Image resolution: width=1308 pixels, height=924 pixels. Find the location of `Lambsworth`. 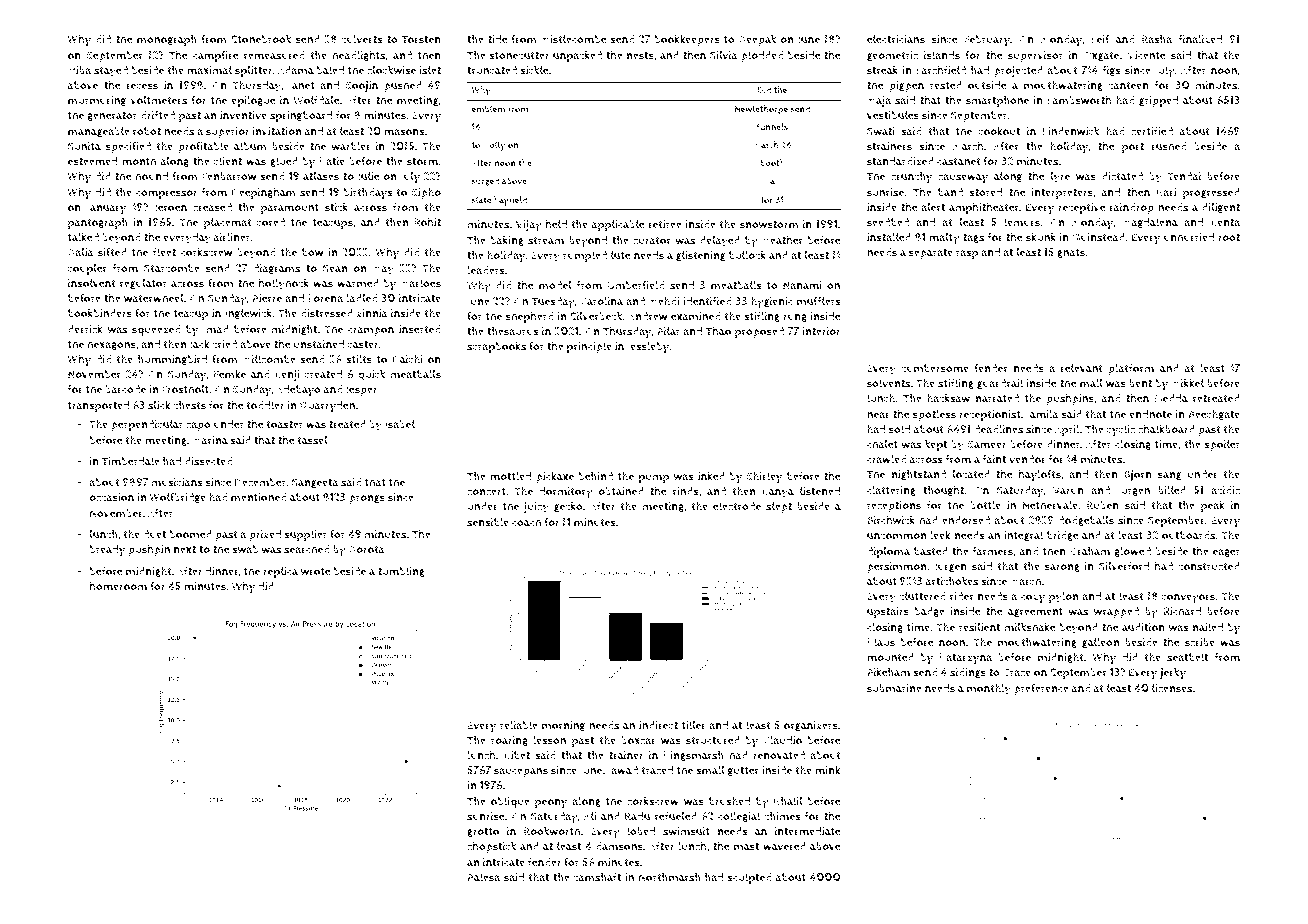

Lambsworth is located at coordinates (1079, 100).
